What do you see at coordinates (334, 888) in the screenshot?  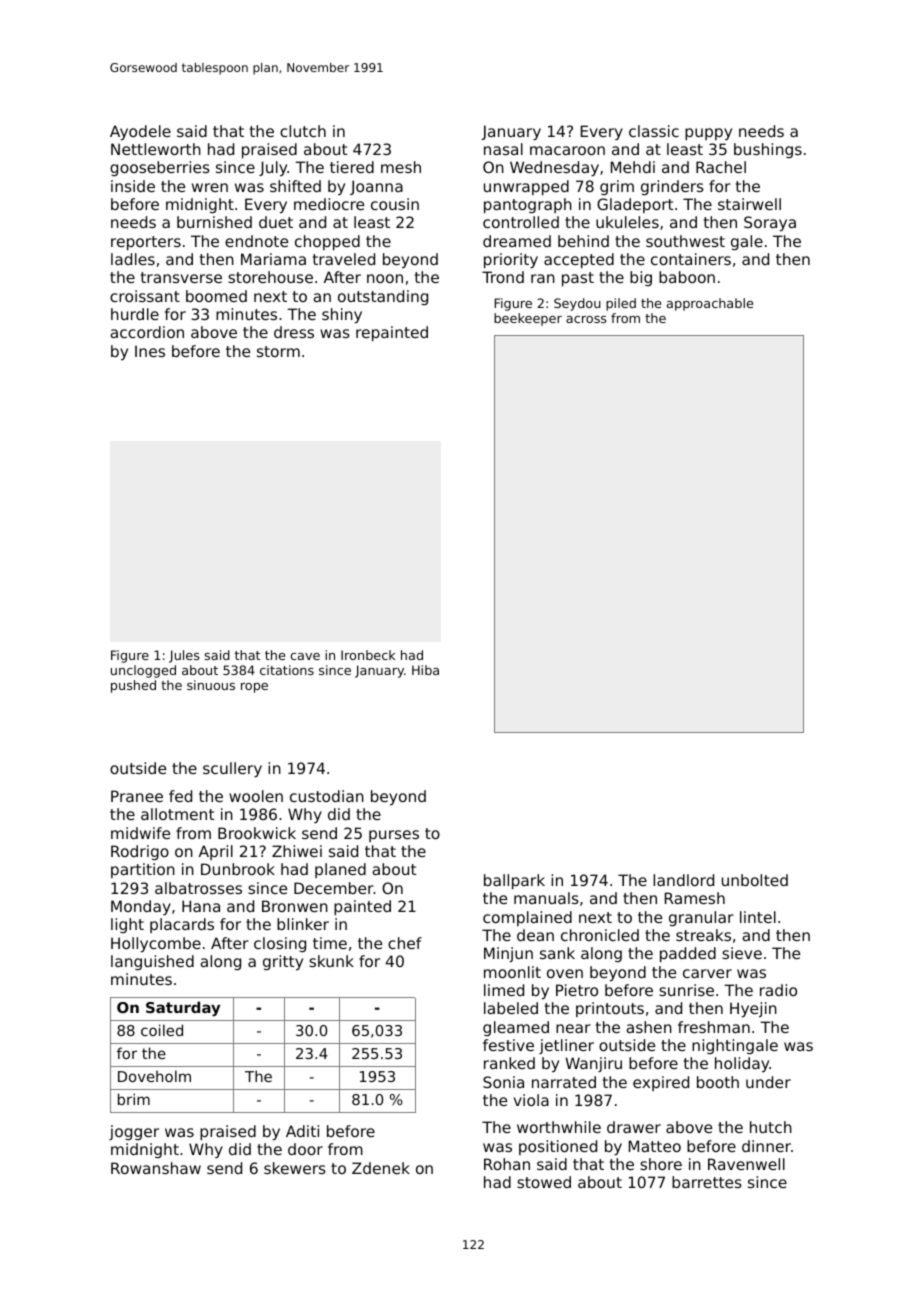 I see `December` at bounding box center [334, 888].
